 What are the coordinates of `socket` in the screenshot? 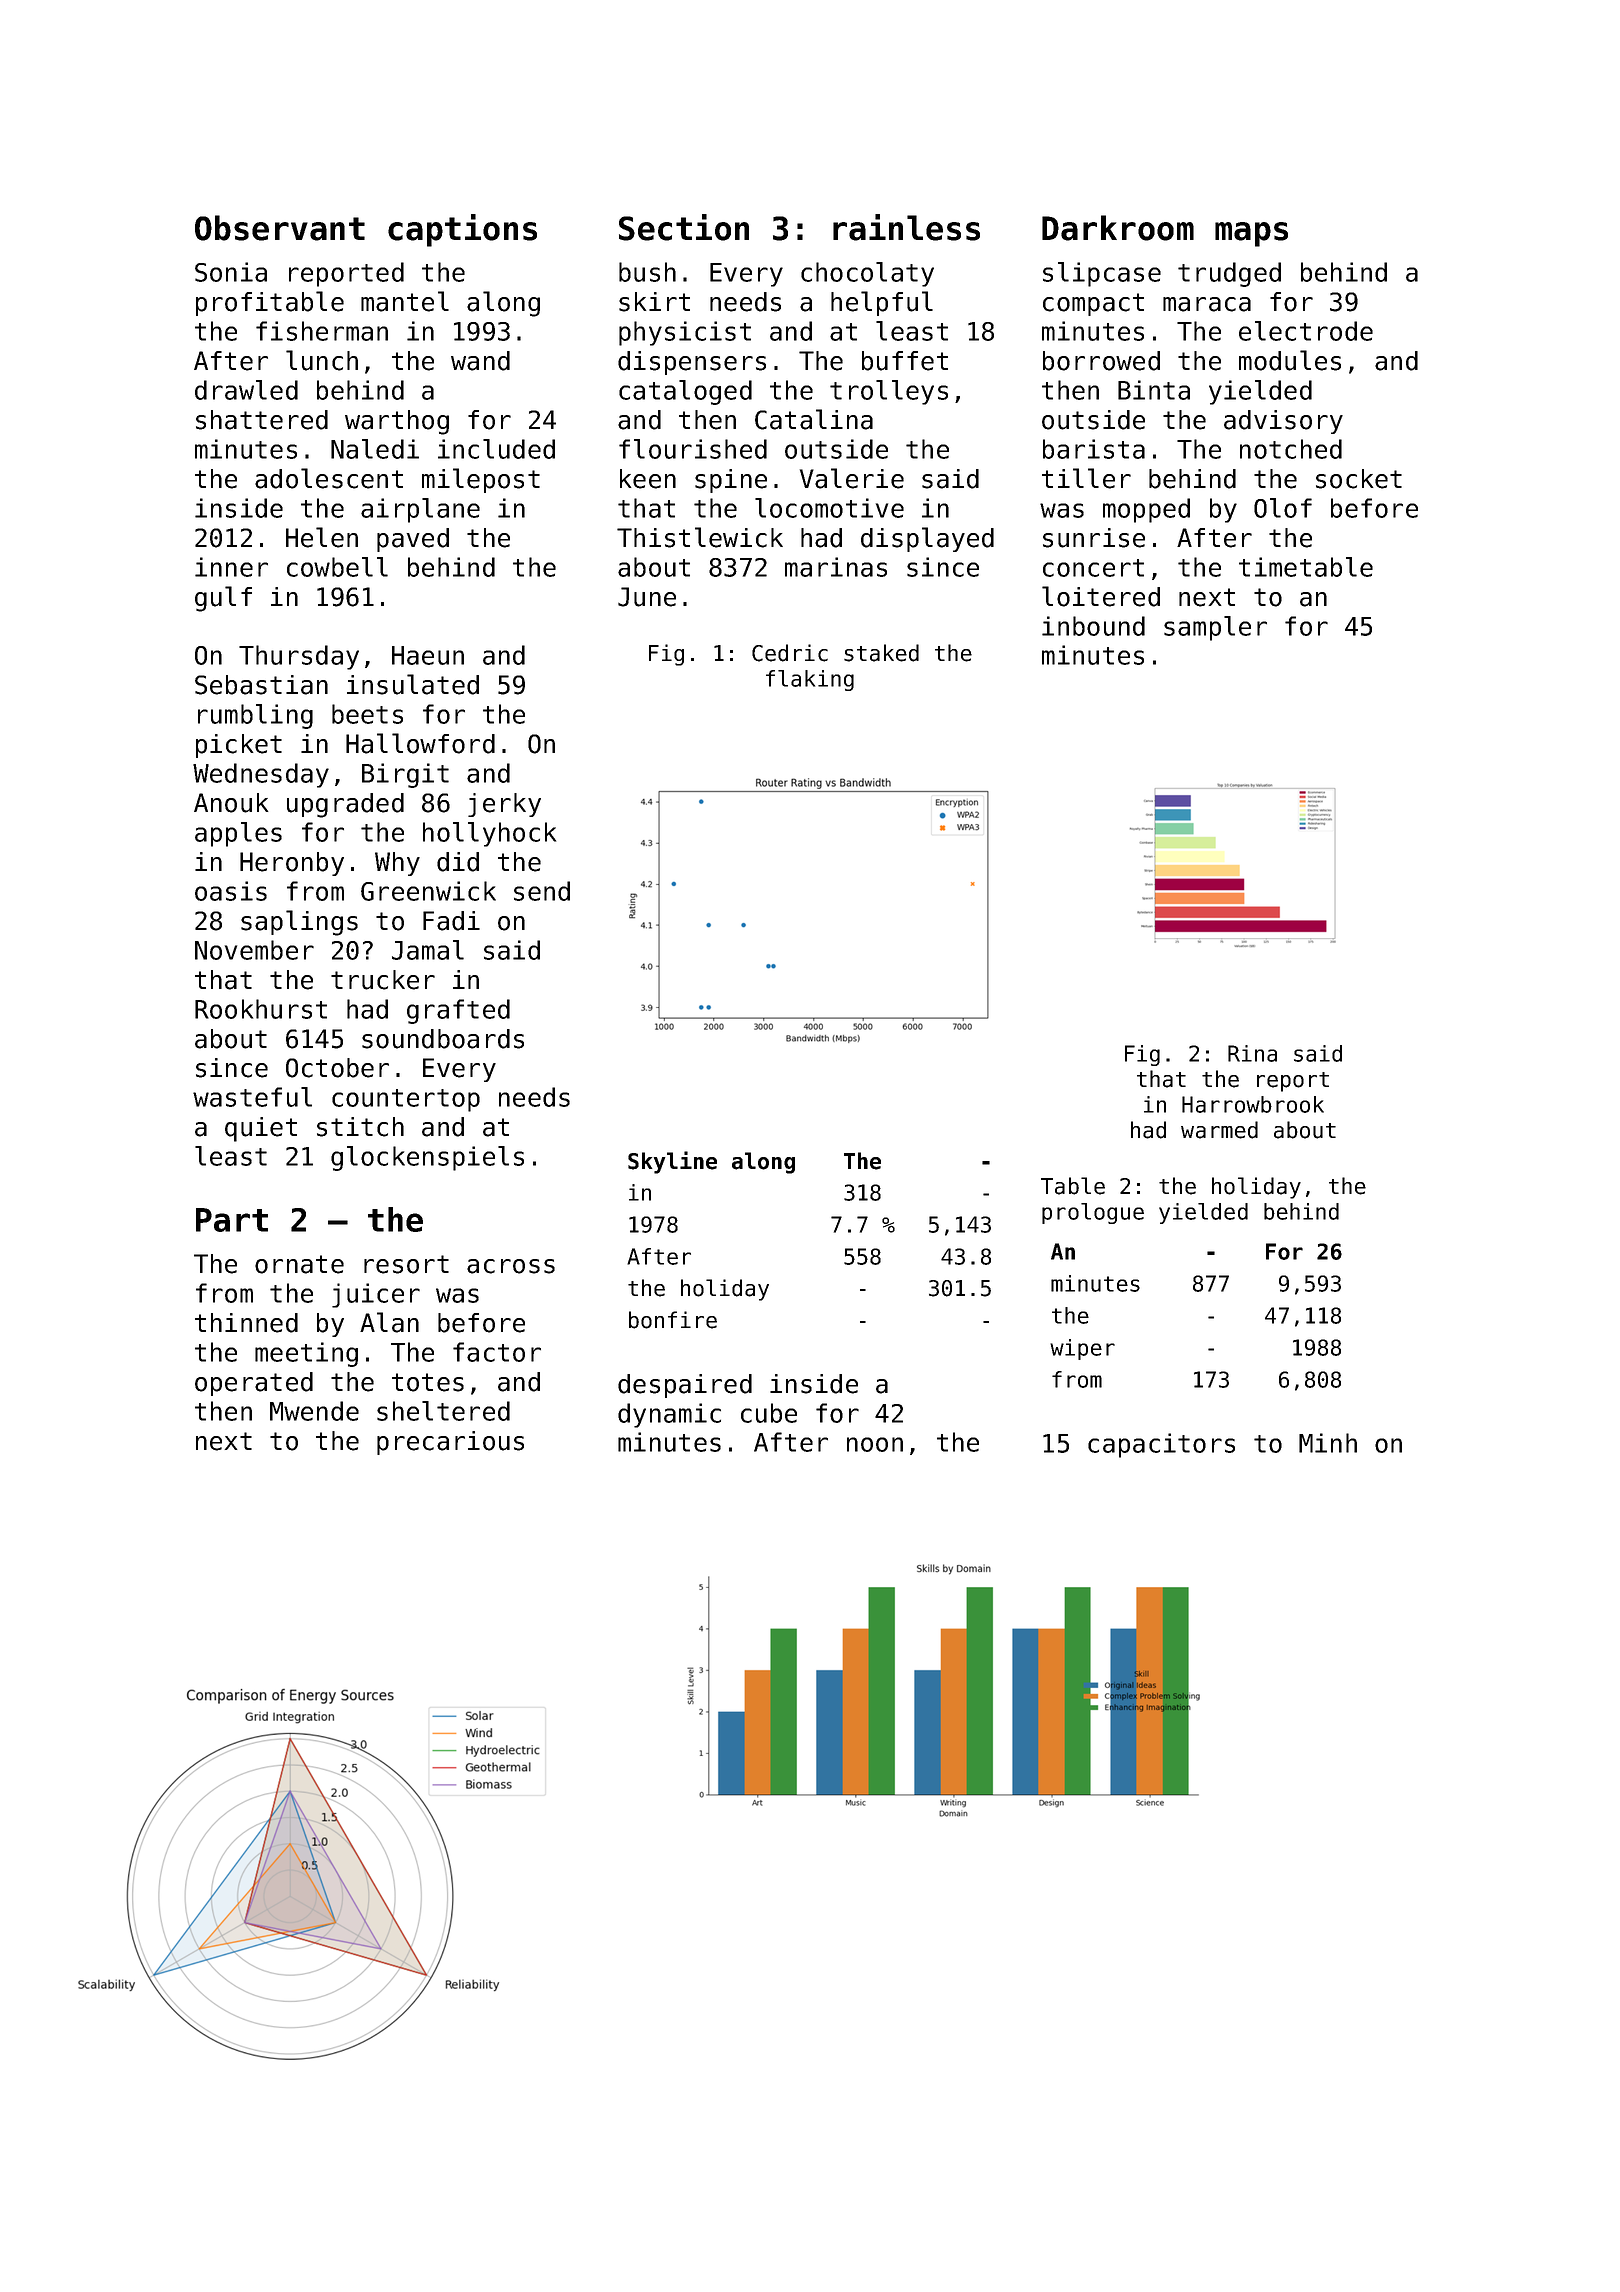 It's located at (1359, 479).
